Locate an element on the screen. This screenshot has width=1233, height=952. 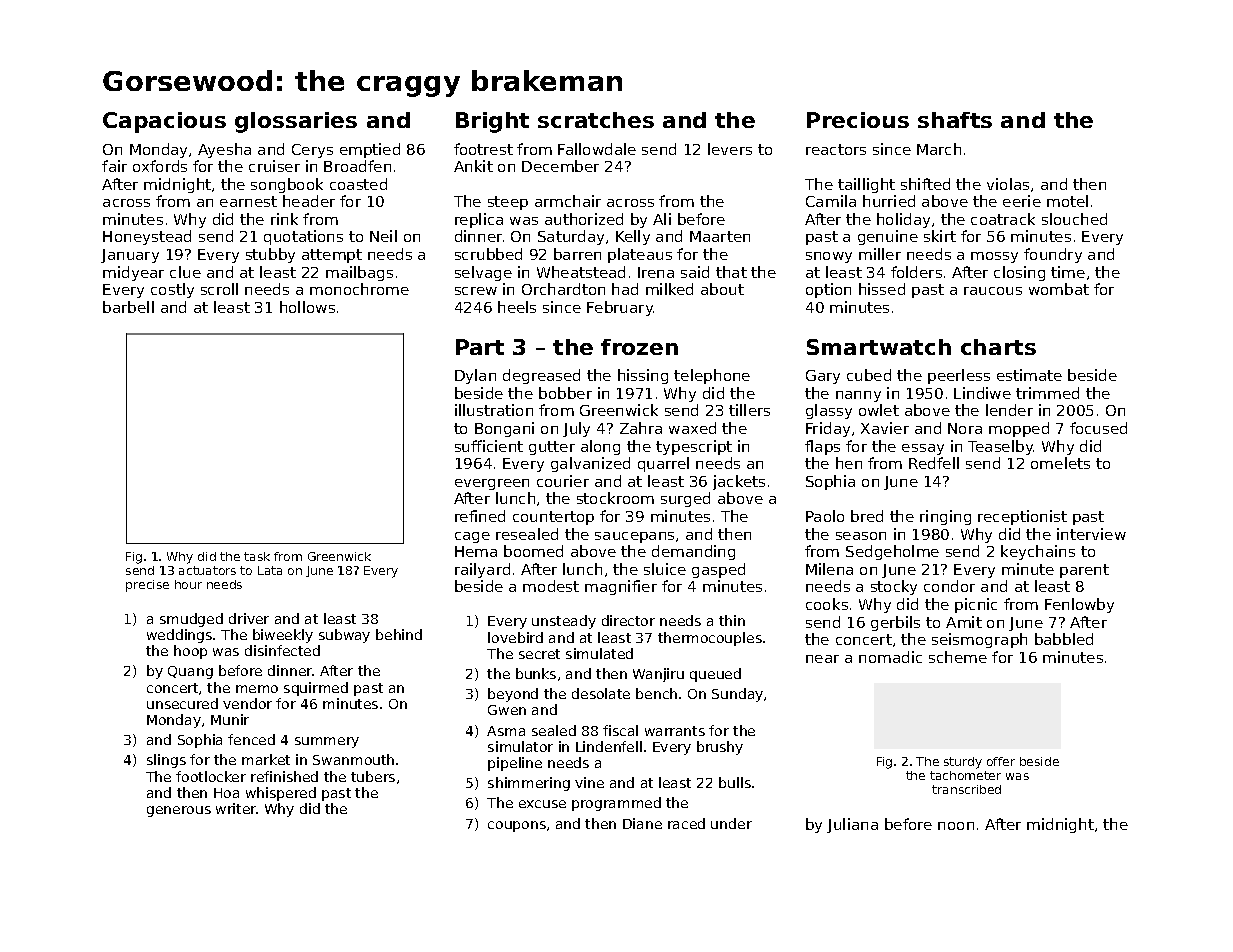
omelets is located at coordinates (1060, 463).
